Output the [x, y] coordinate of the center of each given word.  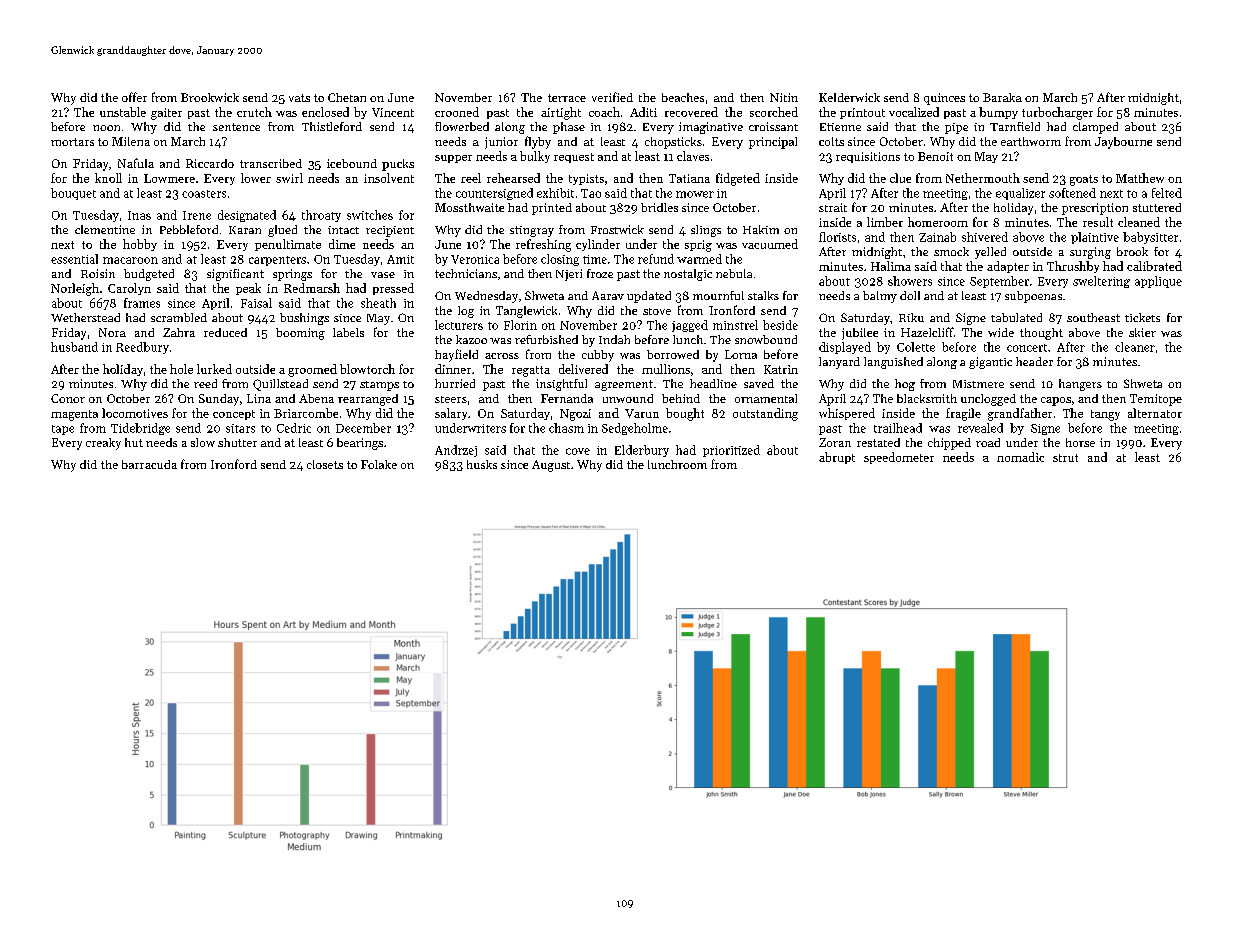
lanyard [839, 363]
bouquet [73, 194]
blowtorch [367, 369]
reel [471, 178]
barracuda [149, 464]
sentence [236, 127]
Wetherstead [85, 317]
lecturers [459, 325]
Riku [911, 317]
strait [833, 207]
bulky [535, 157]
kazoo [471, 339]
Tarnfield [1015, 126]
